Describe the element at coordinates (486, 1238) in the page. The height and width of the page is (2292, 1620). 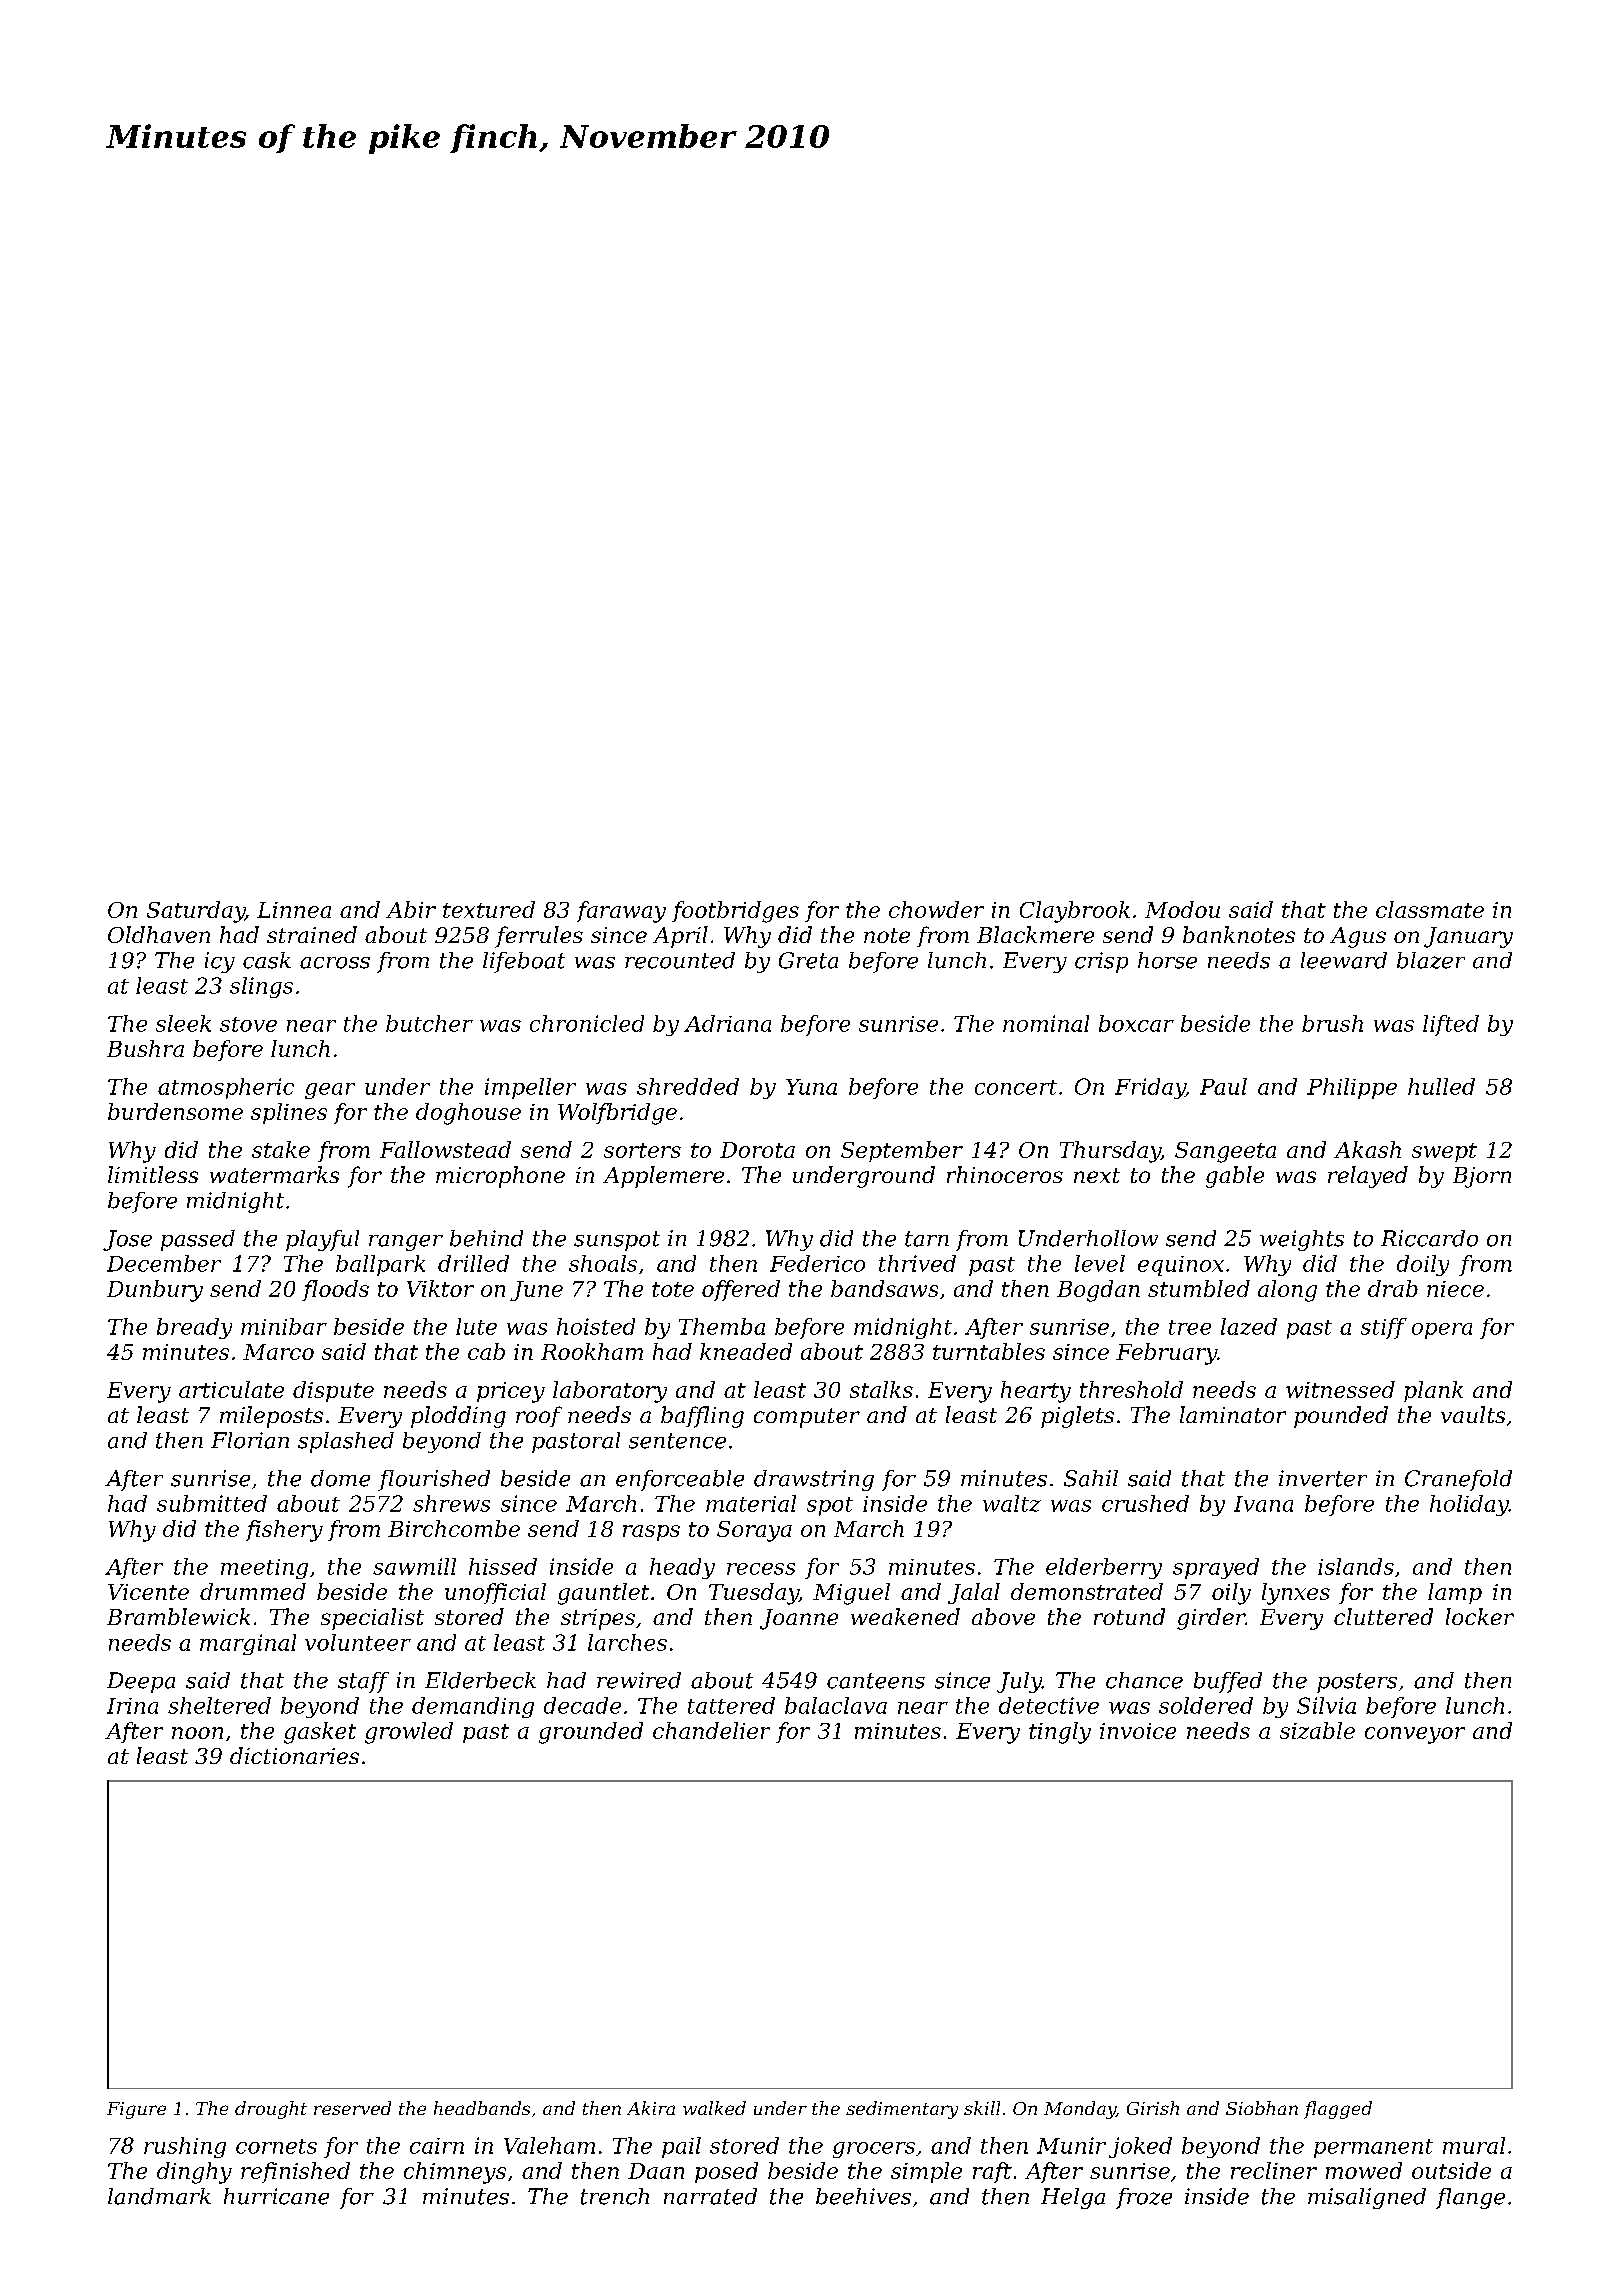
I see `behind` at that location.
